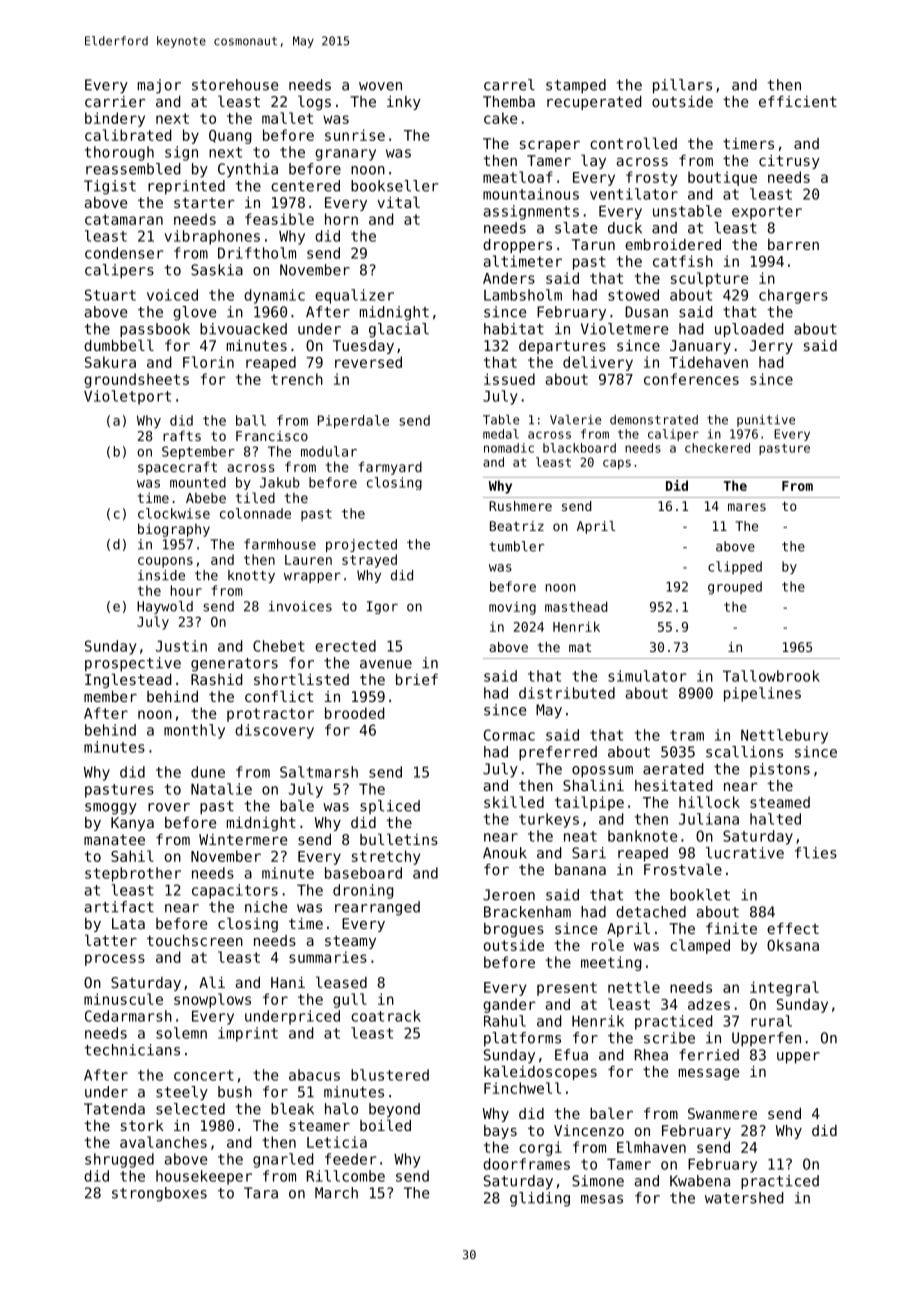 Image resolution: width=924 pixels, height=1308 pixels. Describe the element at coordinates (576, 606) in the screenshot. I see `masthead` at that location.
